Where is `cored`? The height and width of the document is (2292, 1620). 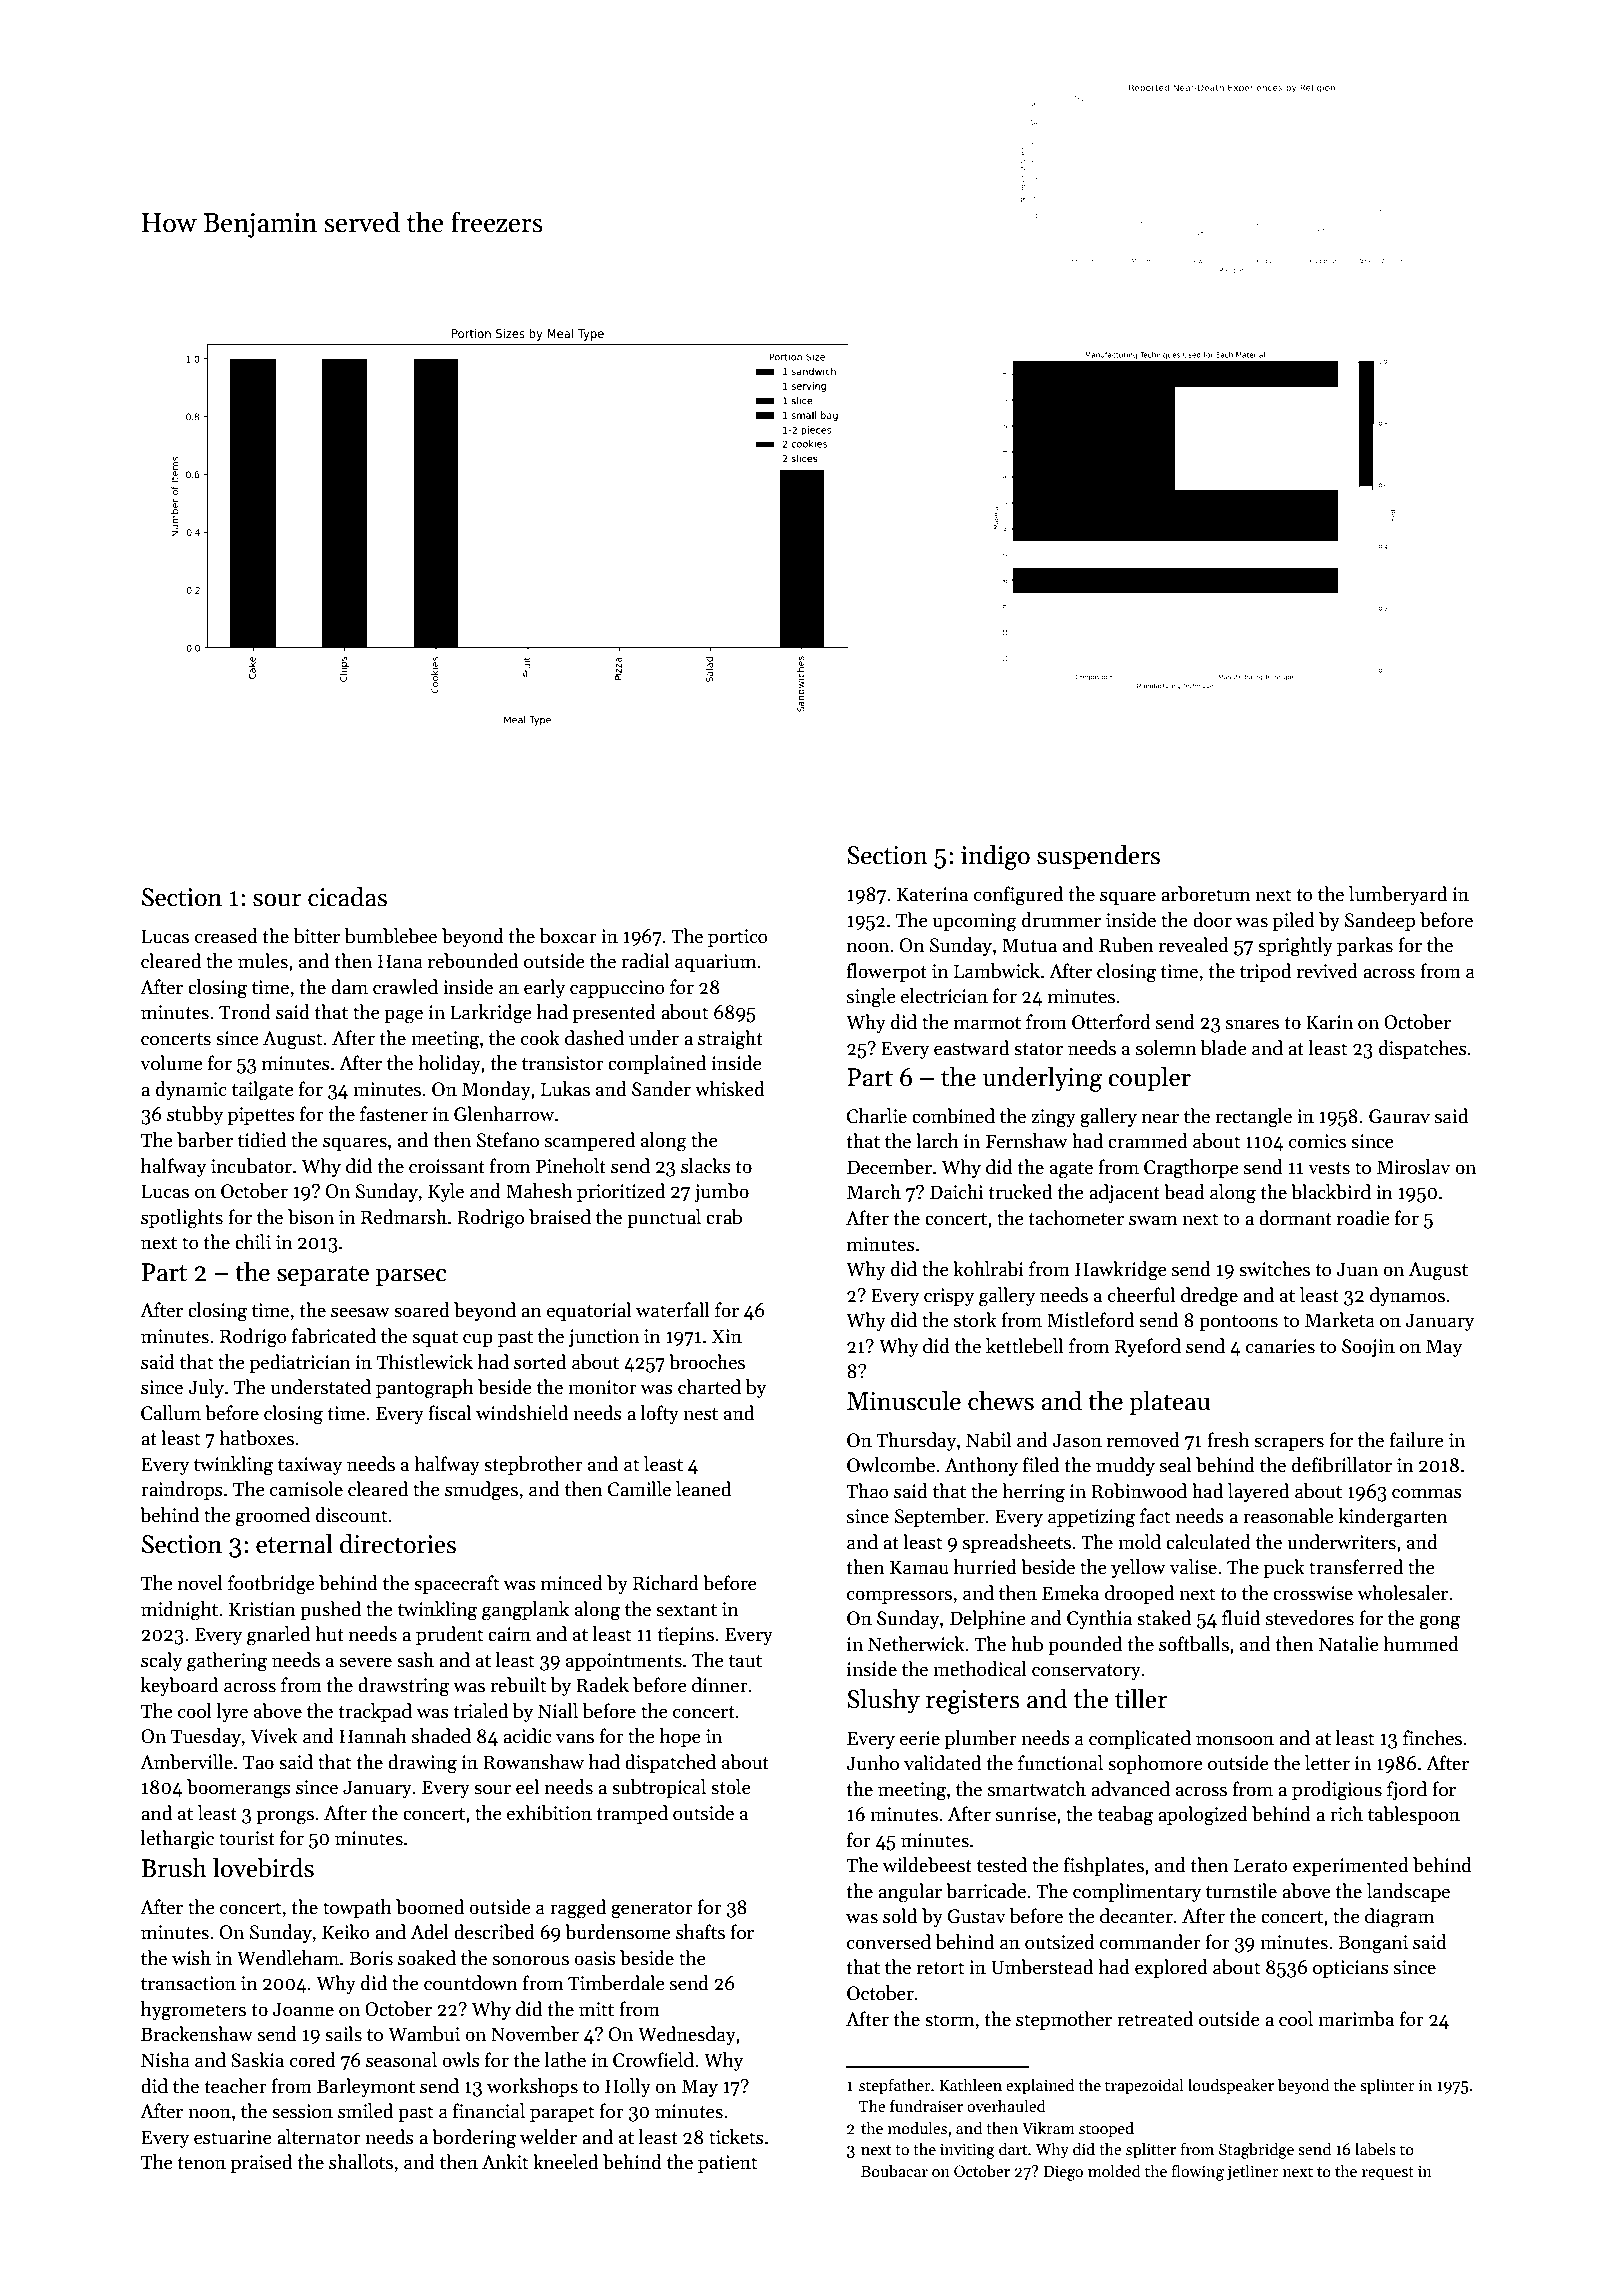 cored is located at coordinates (313, 2060).
